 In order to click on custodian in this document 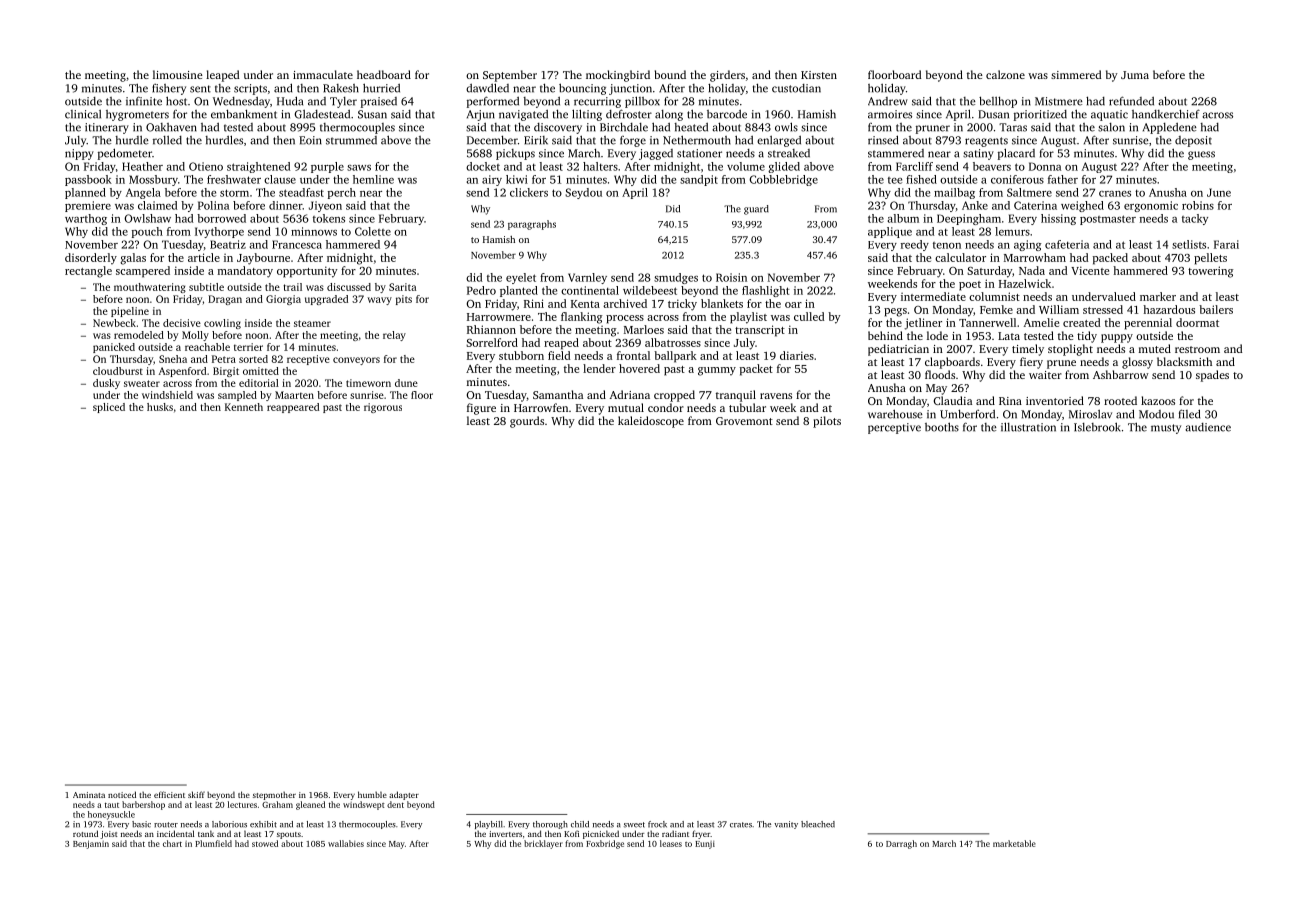, I will do `click(796, 88)`.
